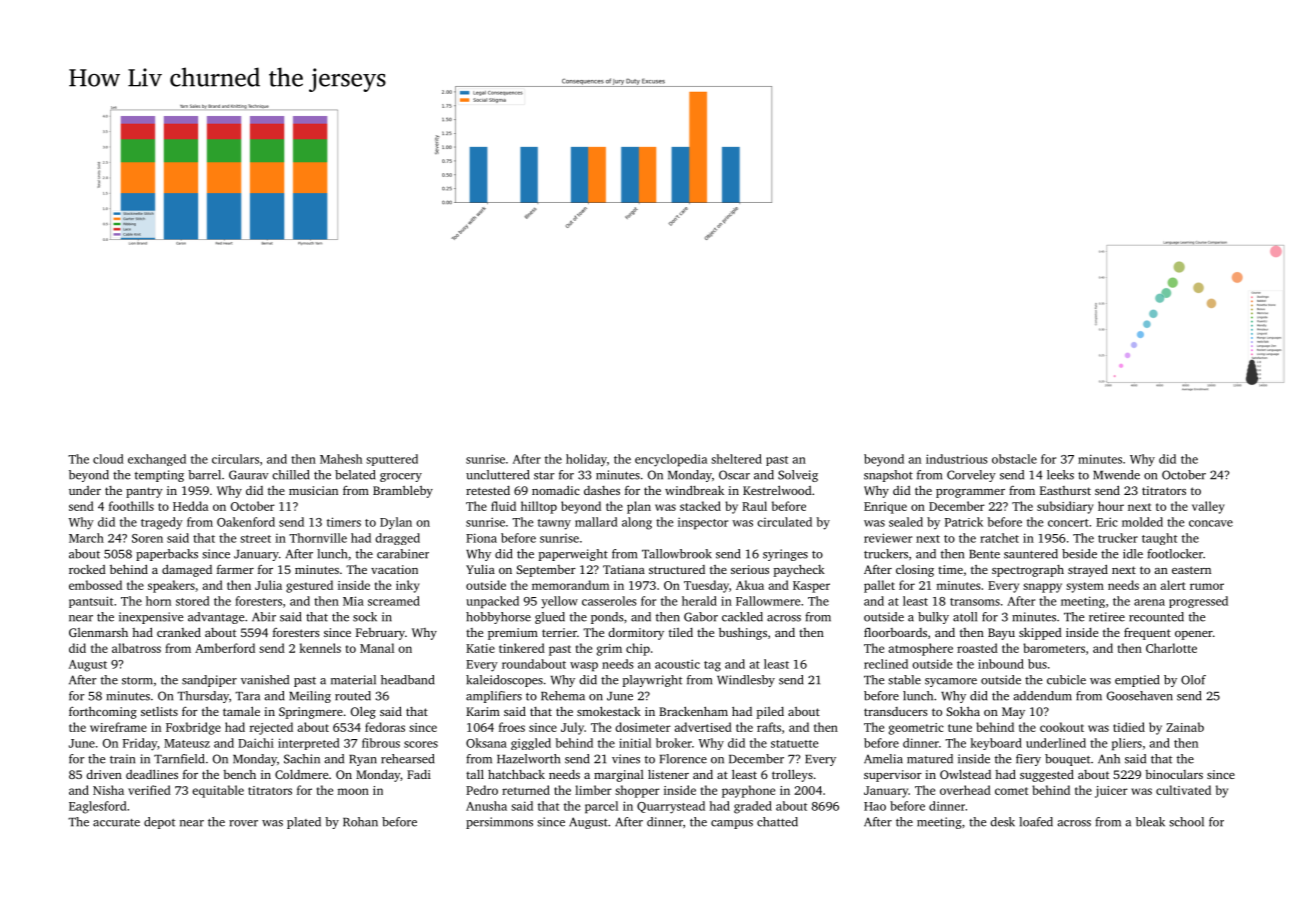 The height and width of the screenshot is (924, 1308). I want to click on barrel, so click(204, 475).
